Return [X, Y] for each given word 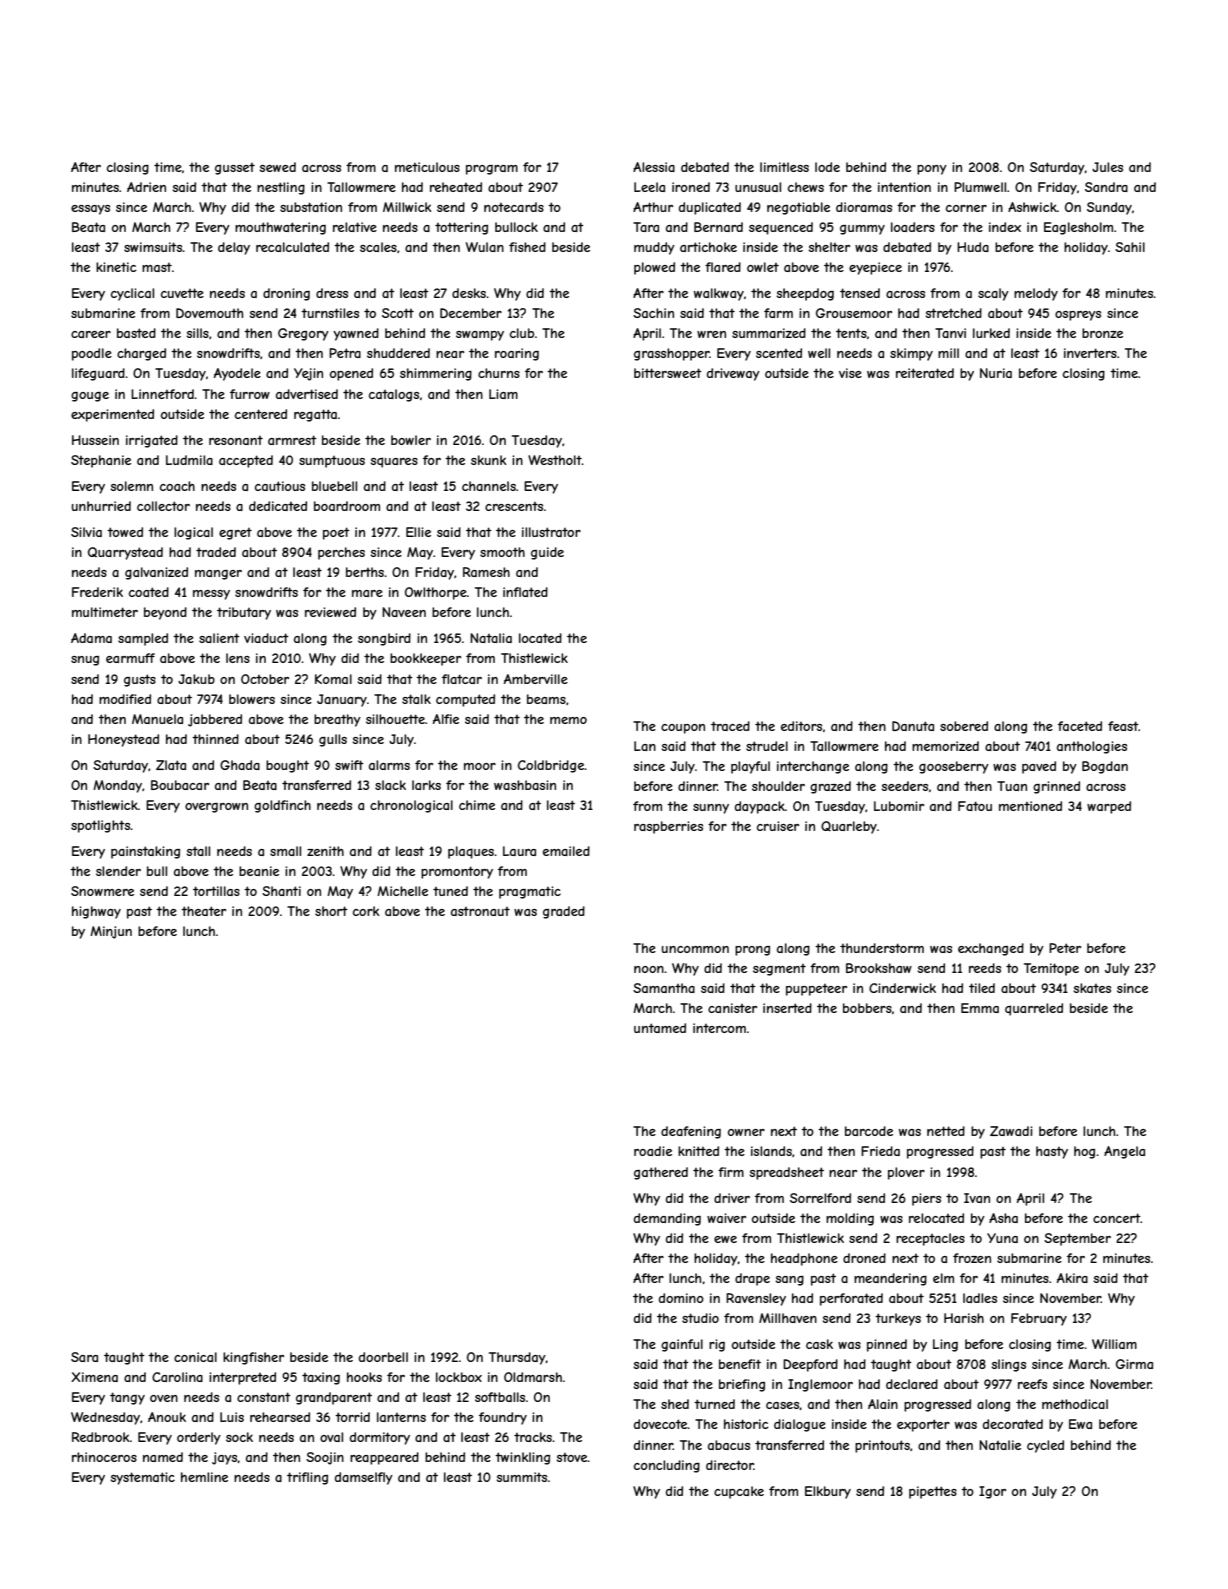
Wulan [485, 247]
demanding [667, 1219]
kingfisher [253, 1358]
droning [286, 294]
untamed [660, 1028]
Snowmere [102, 891]
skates [1092, 988]
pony [932, 170]
